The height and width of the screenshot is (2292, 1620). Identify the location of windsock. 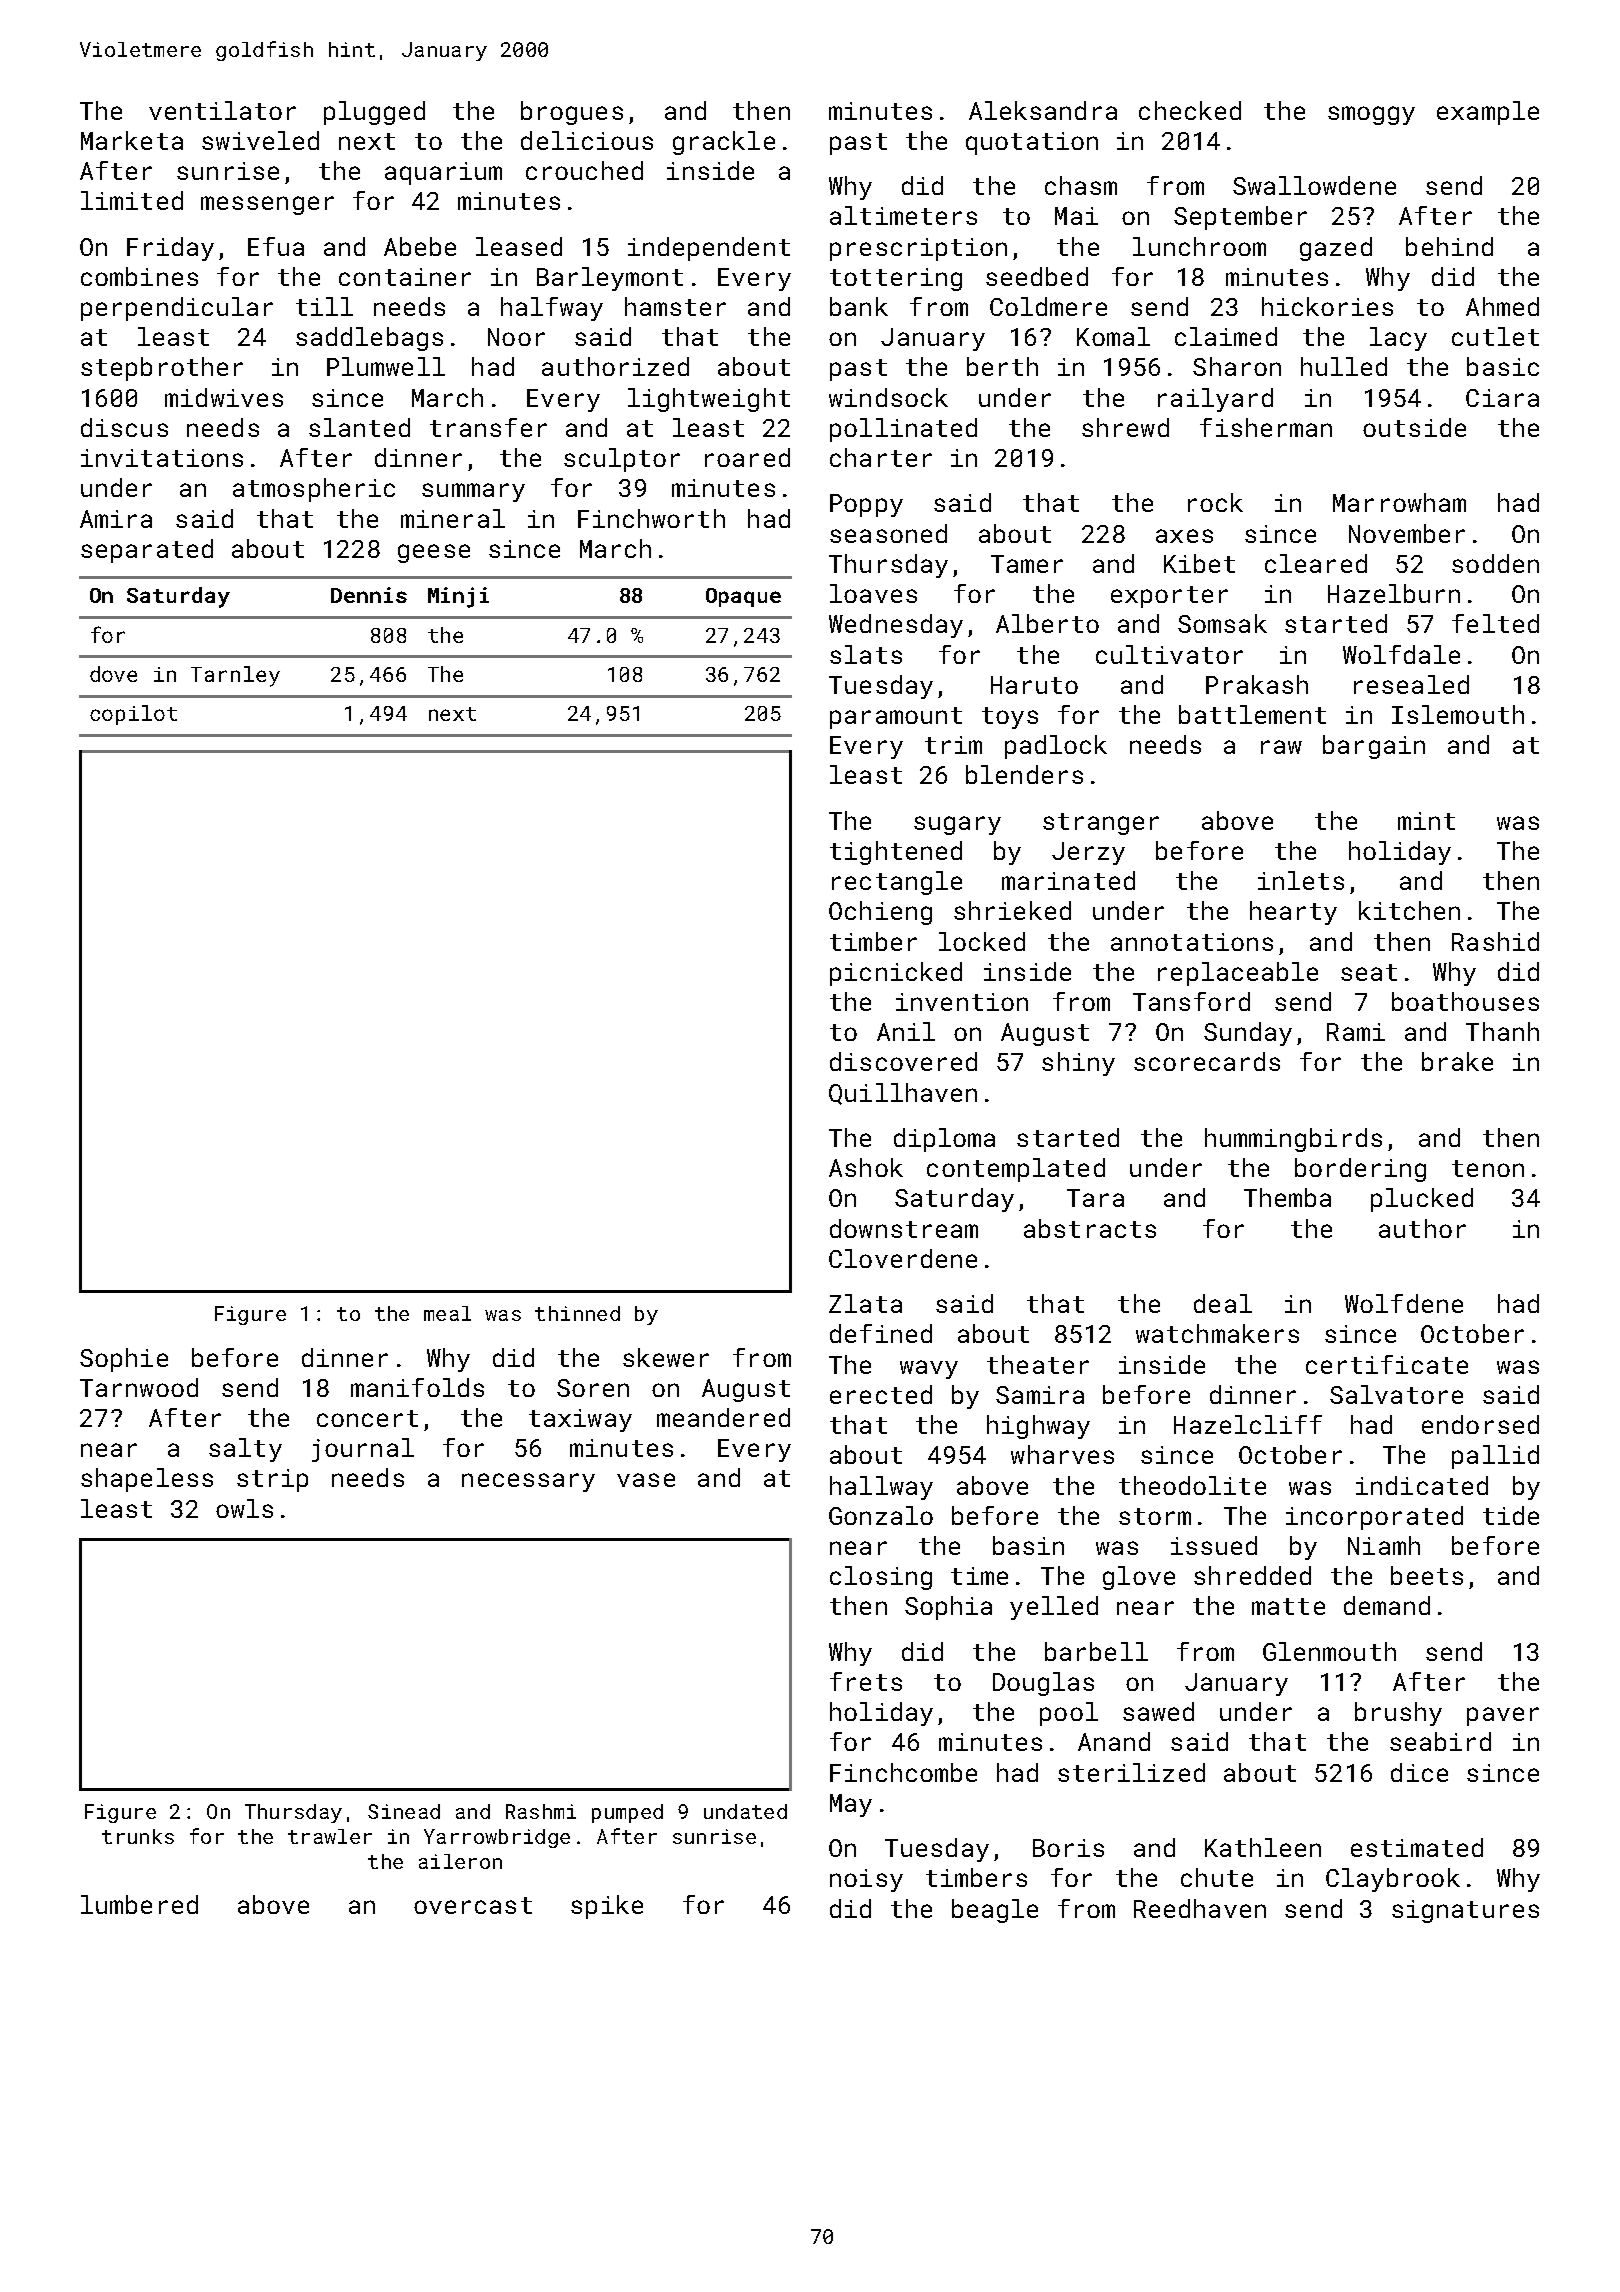
(888, 397).
